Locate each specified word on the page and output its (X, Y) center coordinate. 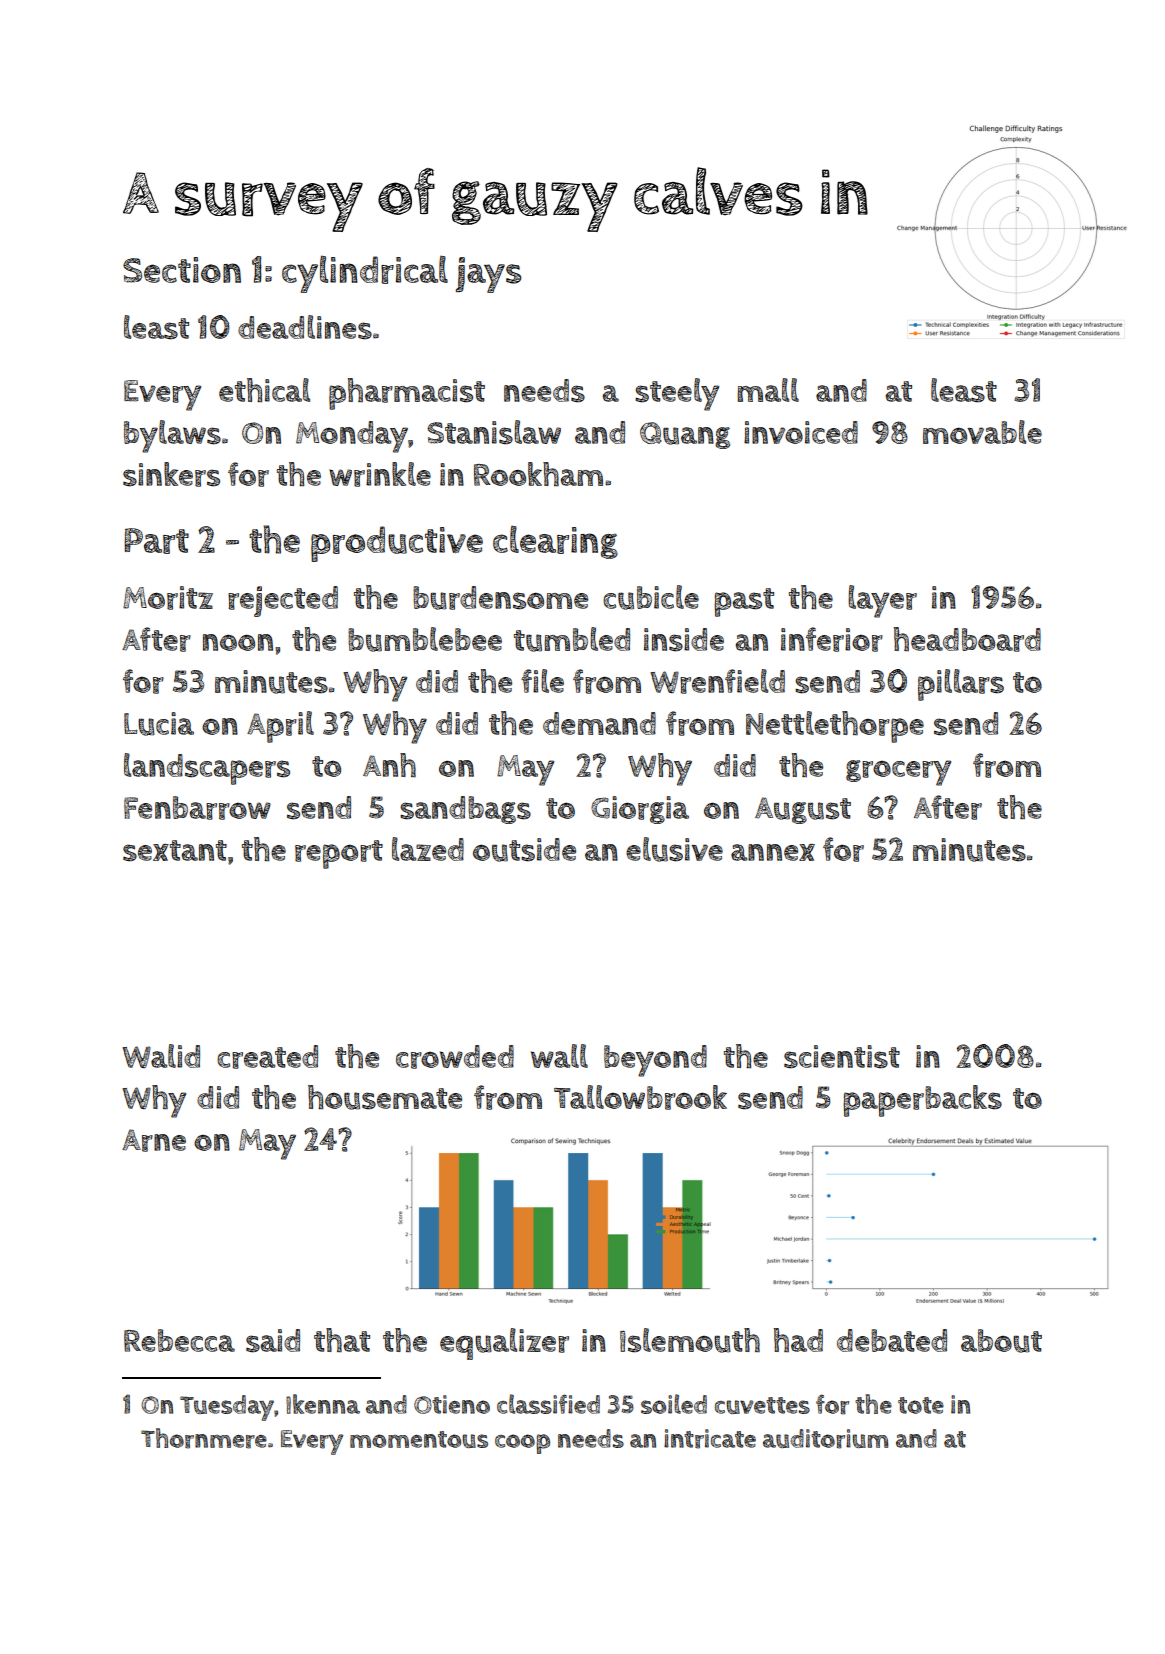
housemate (385, 1097)
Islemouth (690, 1340)
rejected (283, 601)
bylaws (172, 436)
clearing (555, 542)
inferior (832, 639)
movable (982, 432)
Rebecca (179, 1340)
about (1001, 1341)
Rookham (538, 474)
